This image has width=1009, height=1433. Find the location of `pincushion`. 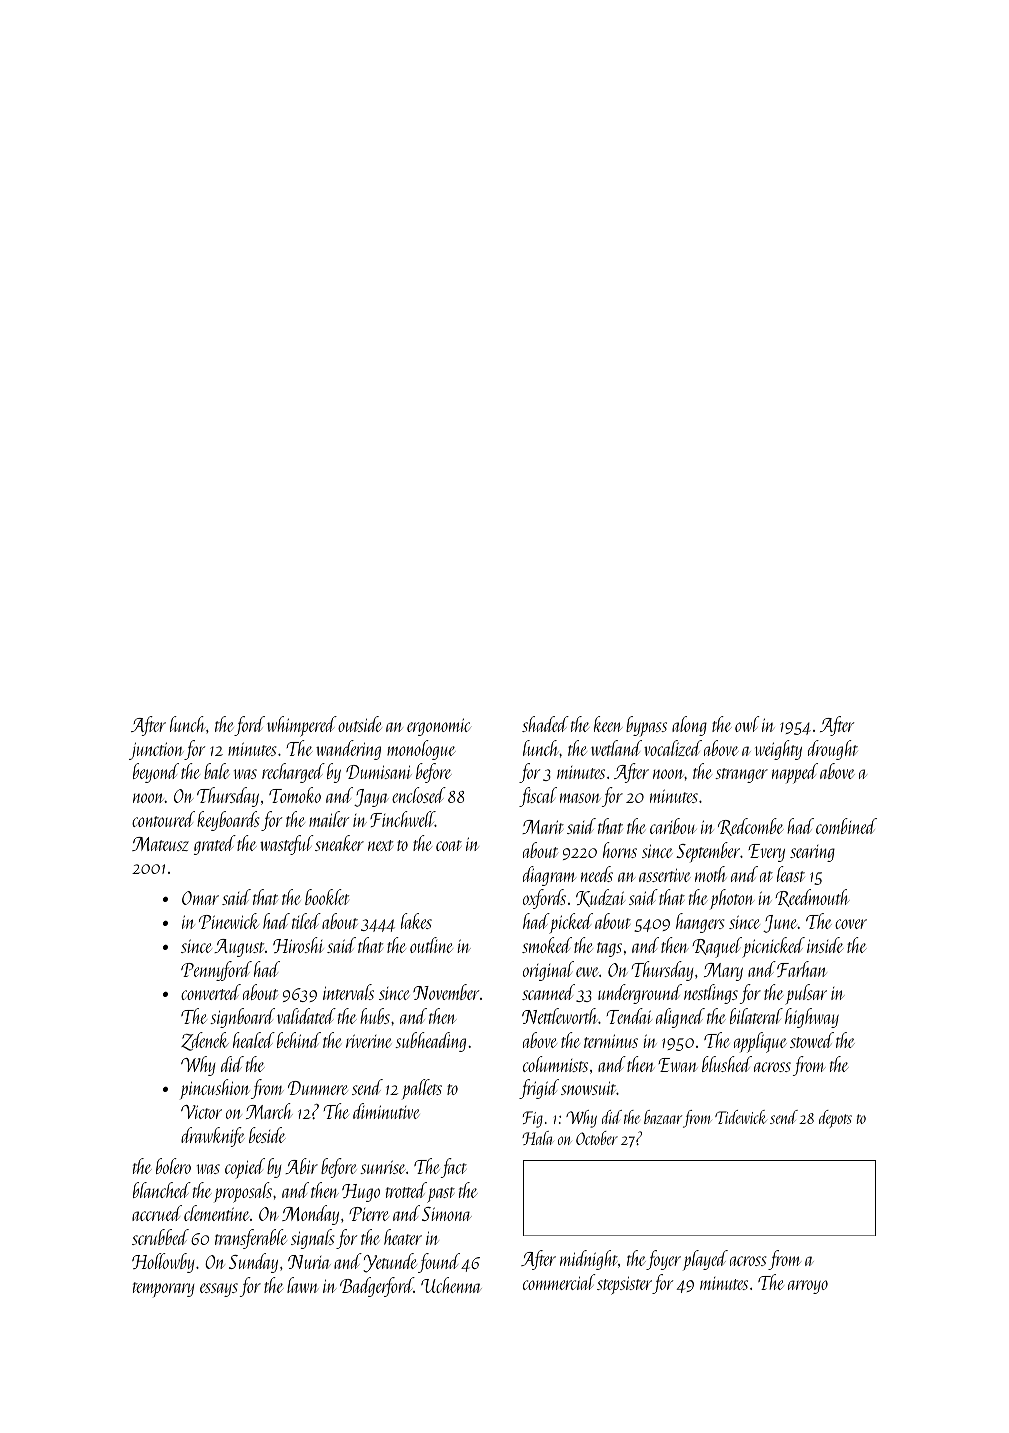

pincushion is located at coordinates (215, 1089).
